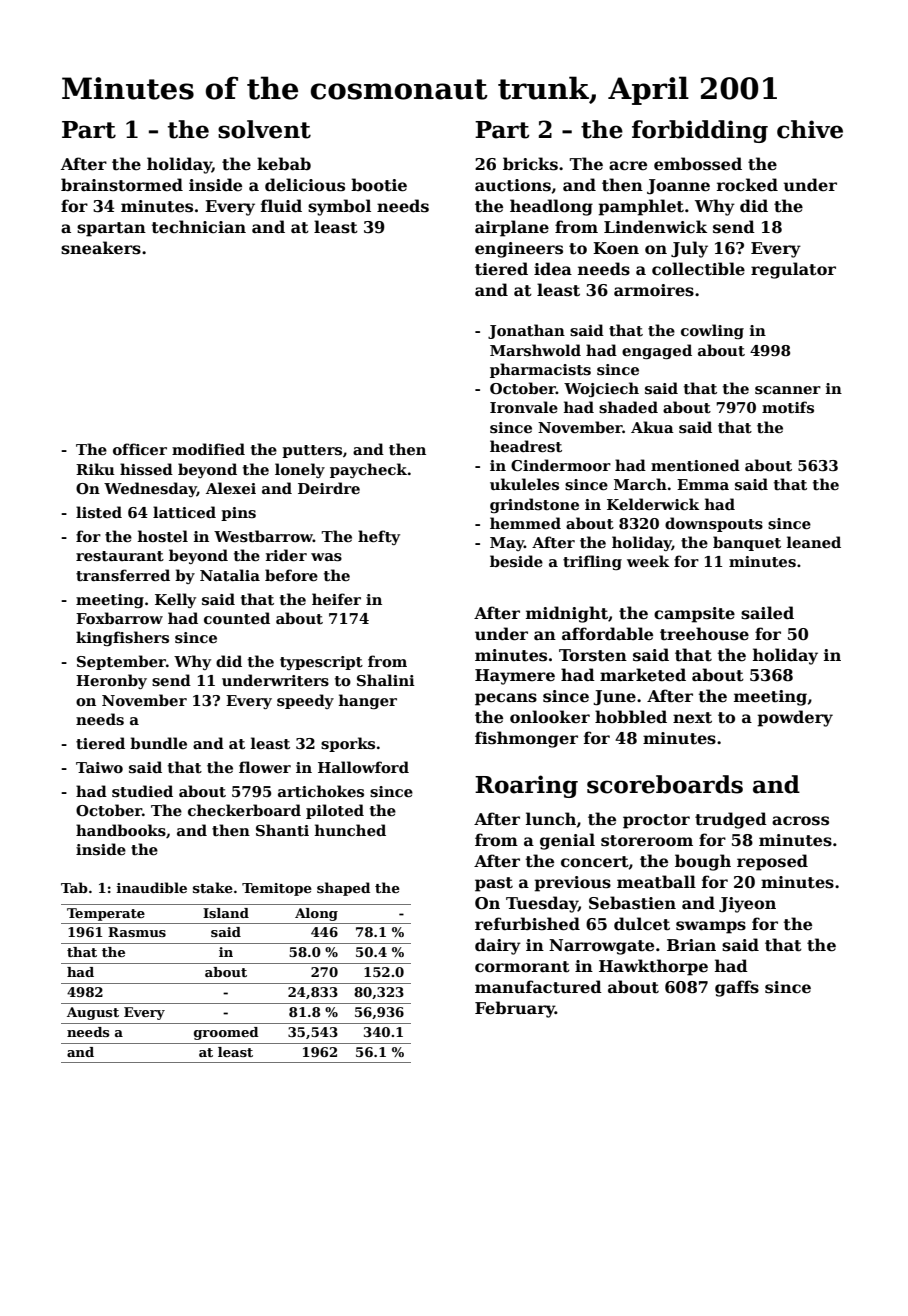 The image size is (908, 1316). What do you see at coordinates (814, 542) in the image?
I see `leaned` at bounding box center [814, 542].
